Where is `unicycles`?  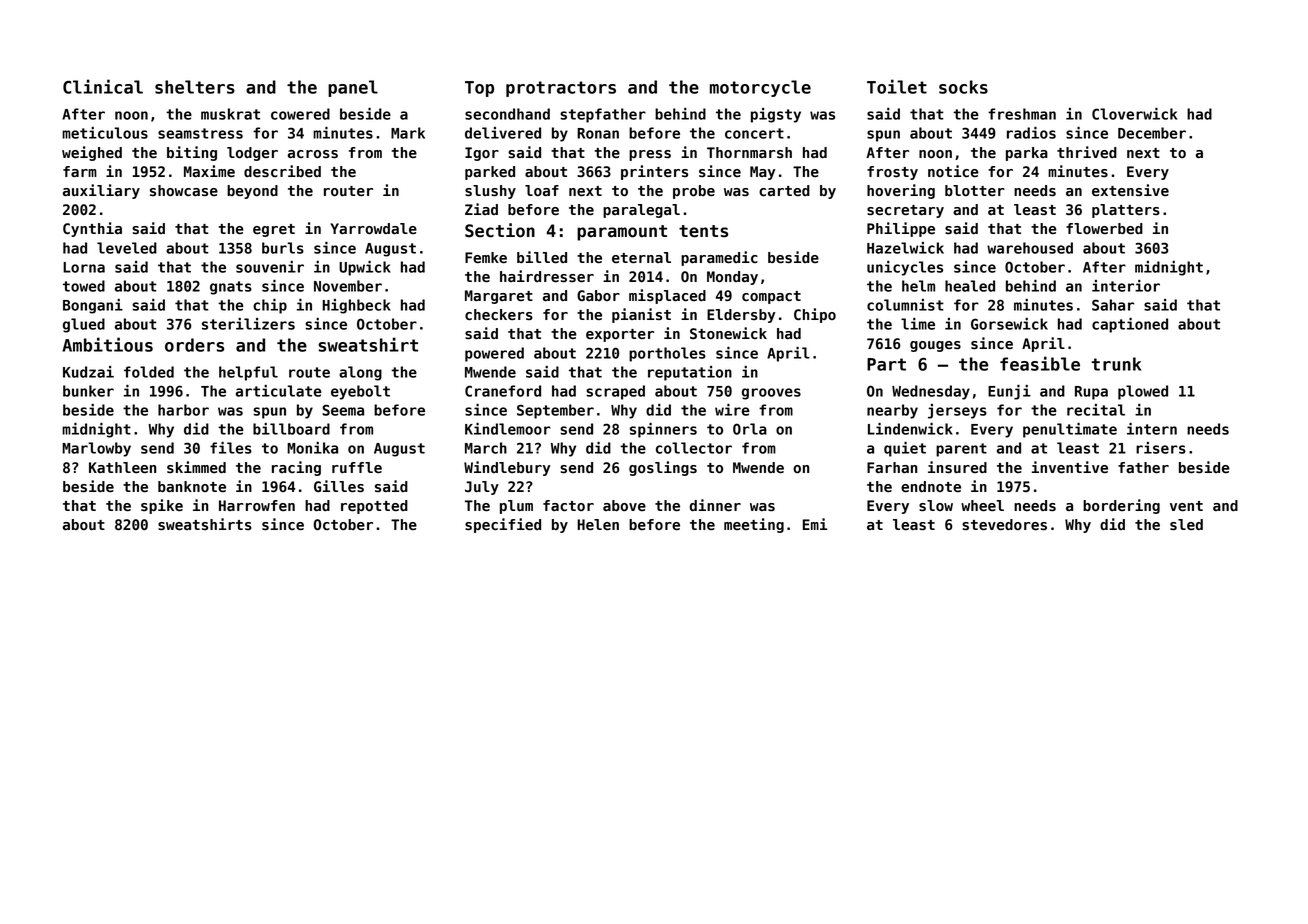
unicycles is located at coordinates (905, 268).
